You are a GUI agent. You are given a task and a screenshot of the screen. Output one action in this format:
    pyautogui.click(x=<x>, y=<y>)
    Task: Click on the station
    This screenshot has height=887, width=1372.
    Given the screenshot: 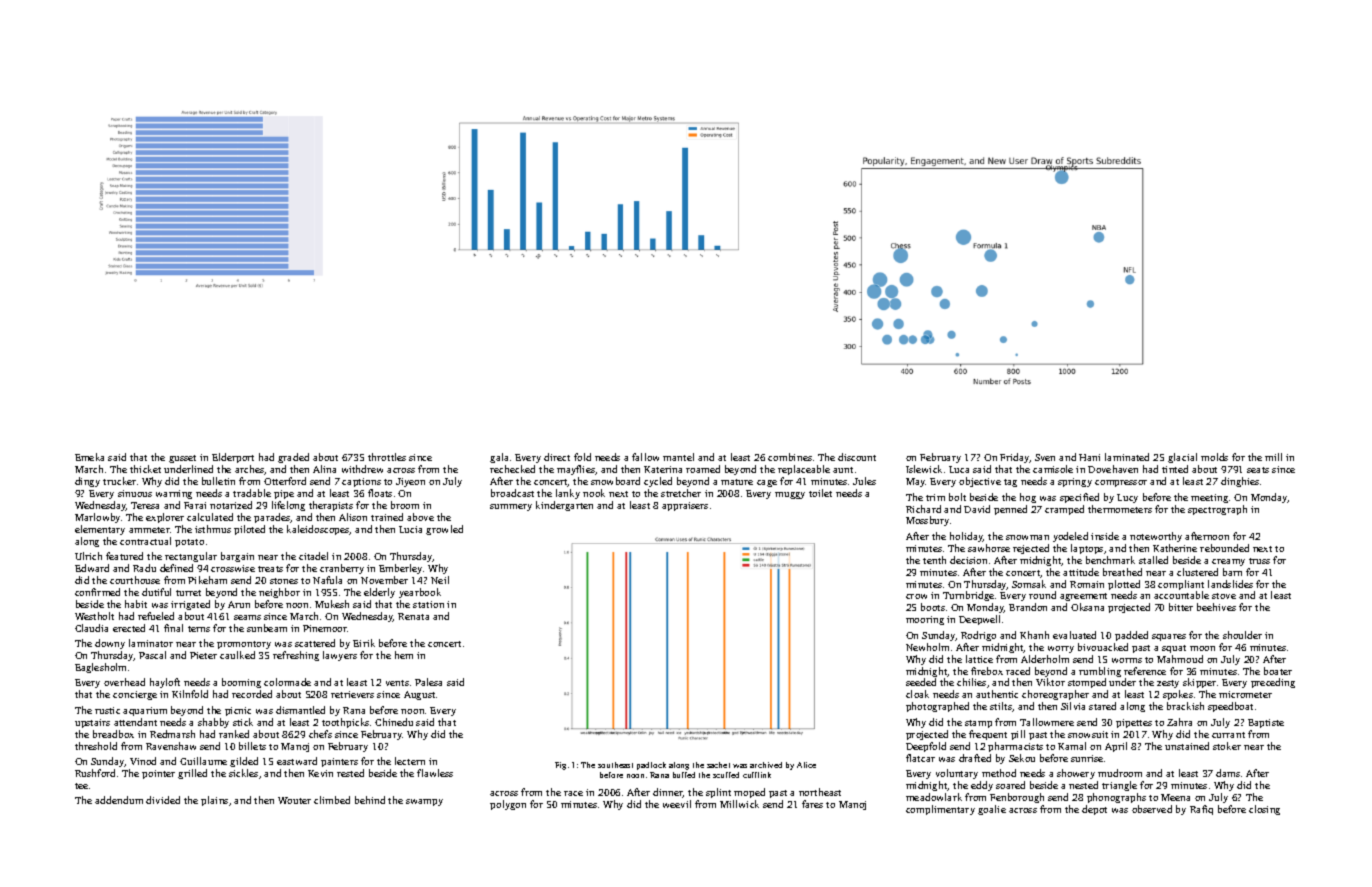 What is the action you would take?
    pyautogui.click(x=428, y=604)
